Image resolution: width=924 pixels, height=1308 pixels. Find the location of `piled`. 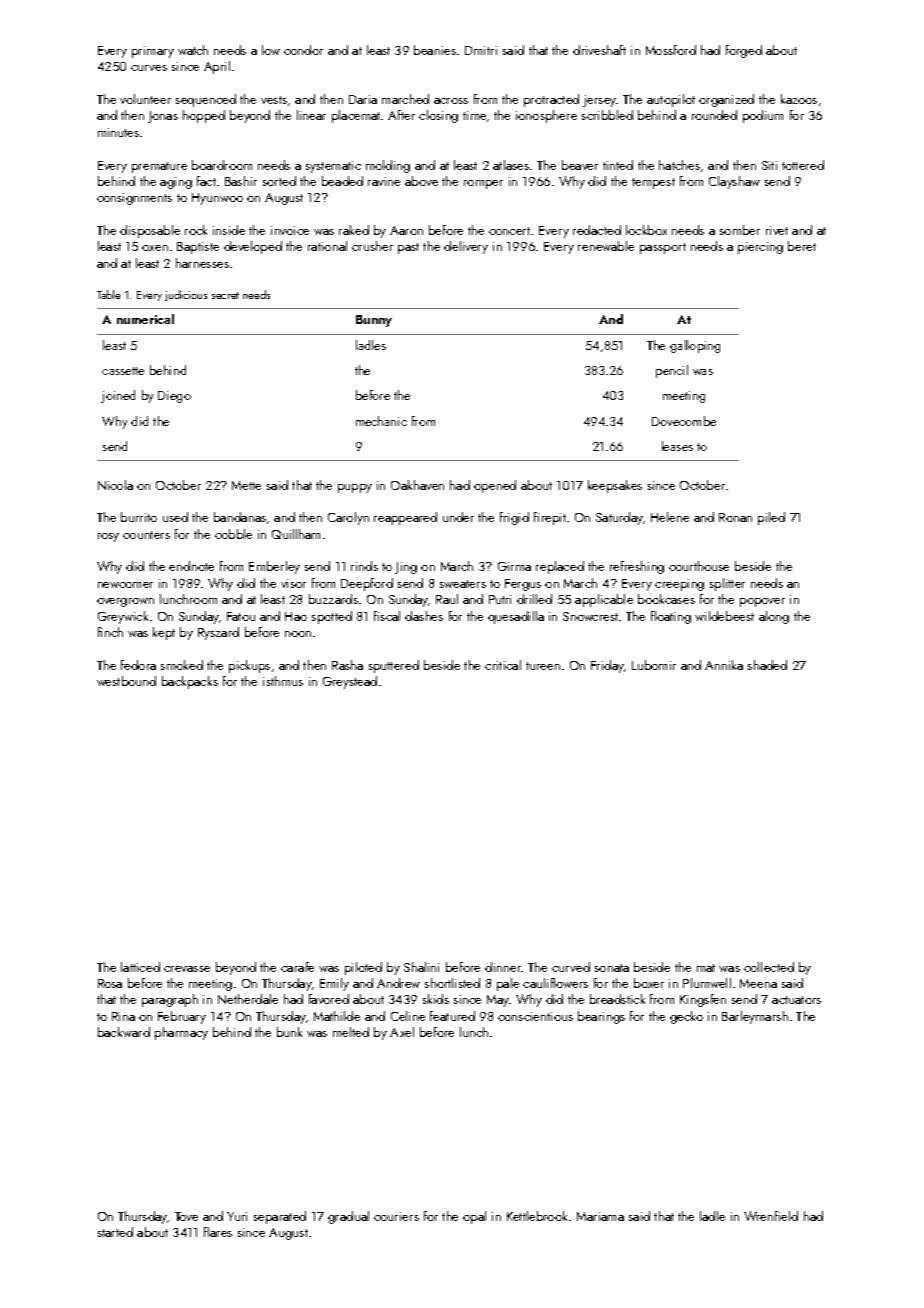

piled is located at coordinates (771, 518).
